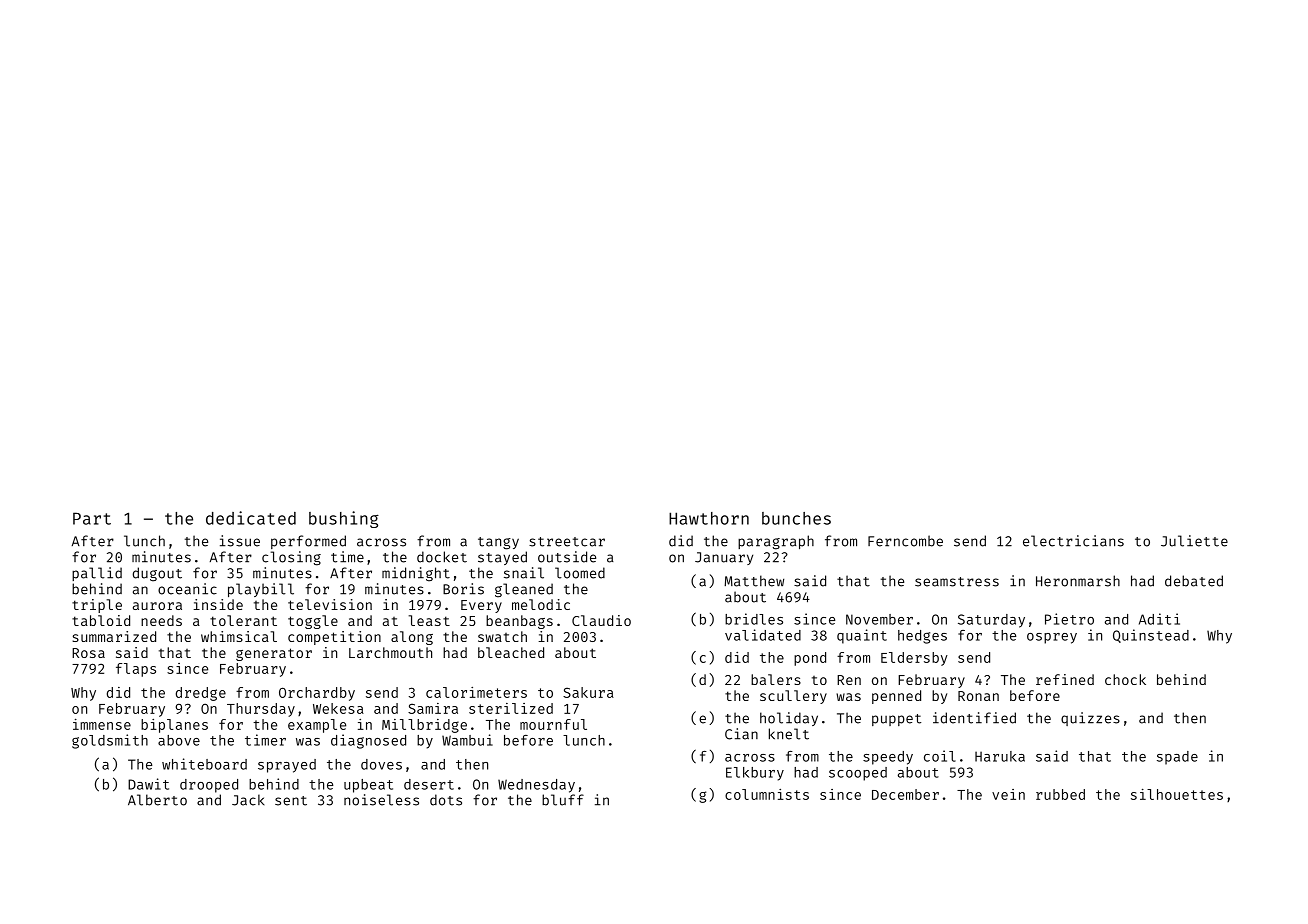 This document has width=1308, height=924. Describe the element at coordinates (1069, 619) in the document. I see `Pietro` at that location.
